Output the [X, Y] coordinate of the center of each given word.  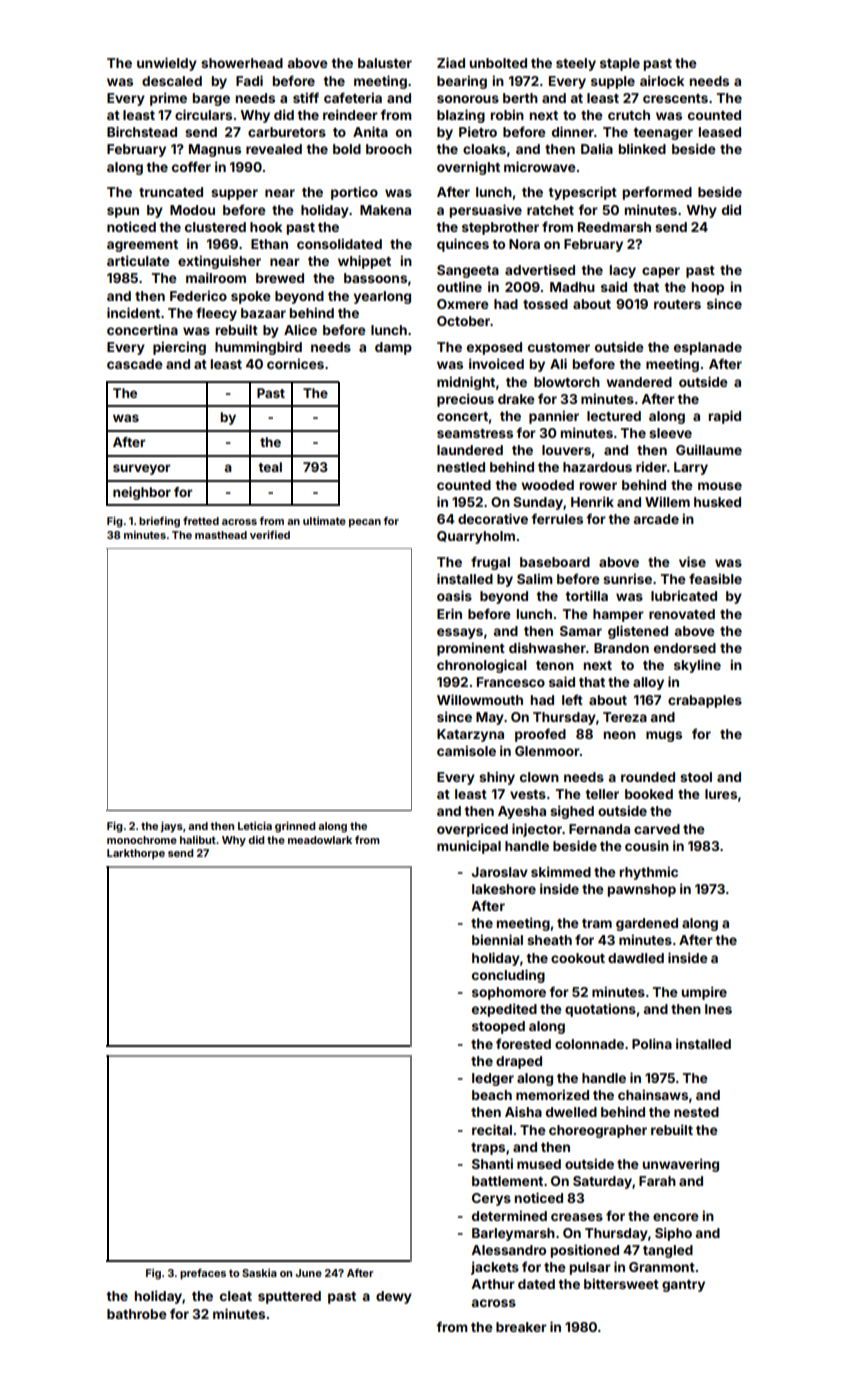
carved [657, 829]
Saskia [259, 1273]
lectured [614, 416]
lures [721, 794]
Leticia [255, 826]
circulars [203, 114]
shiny [497, 778]
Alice [300, 329]
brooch [389, 149]
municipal [469, 847]
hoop [708, 288]
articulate [138, 260]
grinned [295, 827]
